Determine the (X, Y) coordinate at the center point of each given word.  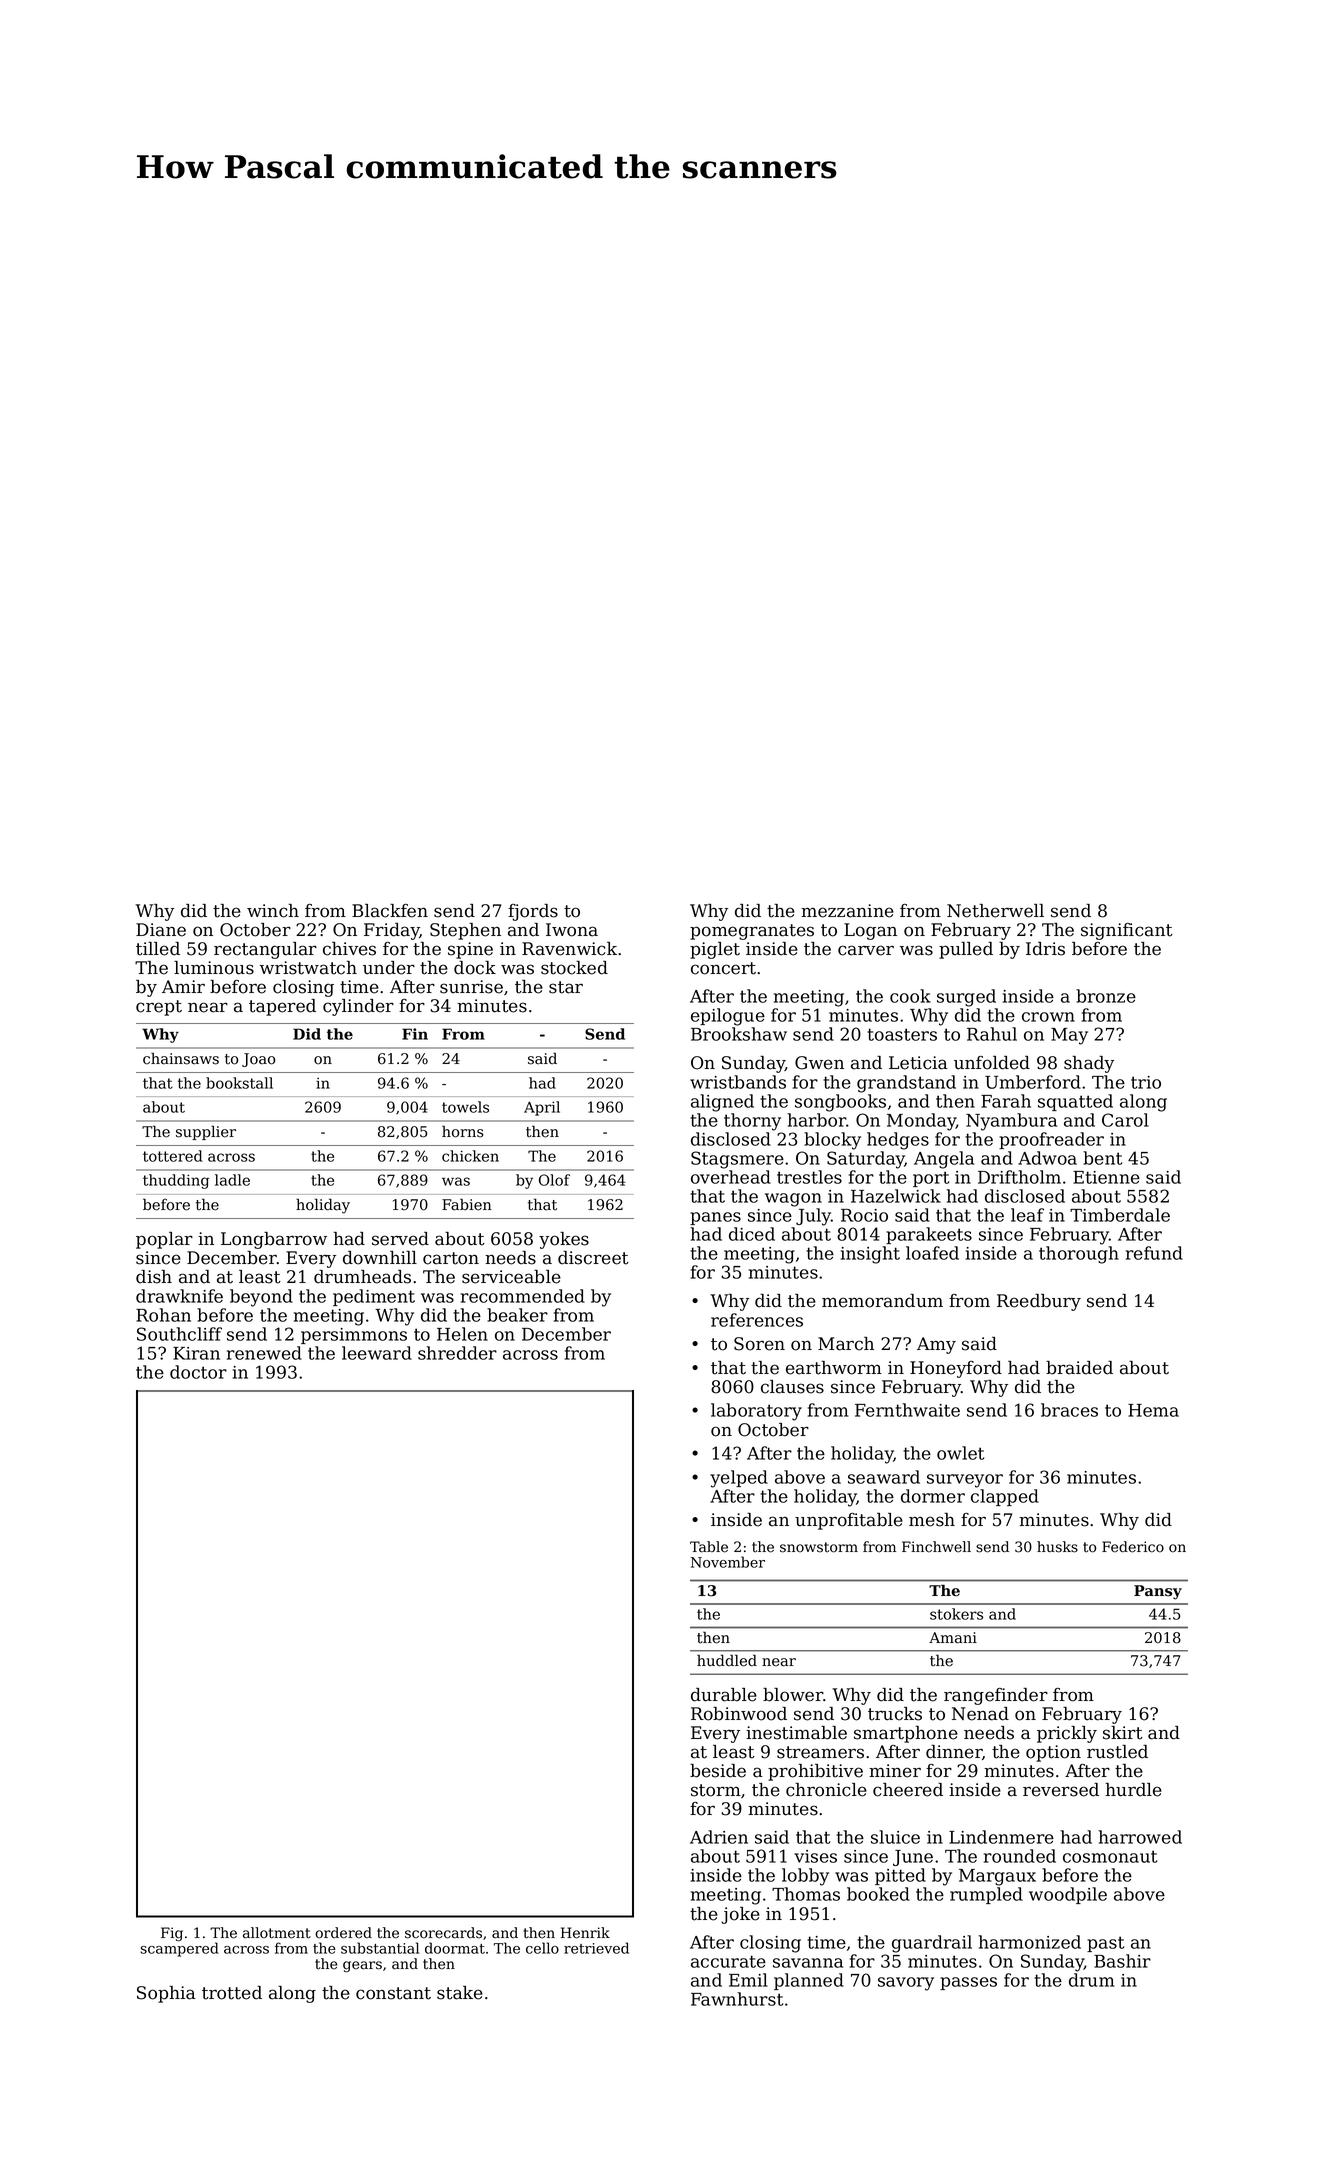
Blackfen (390, 911)
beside (718, 1771)
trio (1146, 1082)
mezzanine (847, 911)
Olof (554, 1180)
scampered (179, 1949)
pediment (374, 1297)
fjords (533, 912)
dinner (954, 1752)
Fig (172, 1934)
